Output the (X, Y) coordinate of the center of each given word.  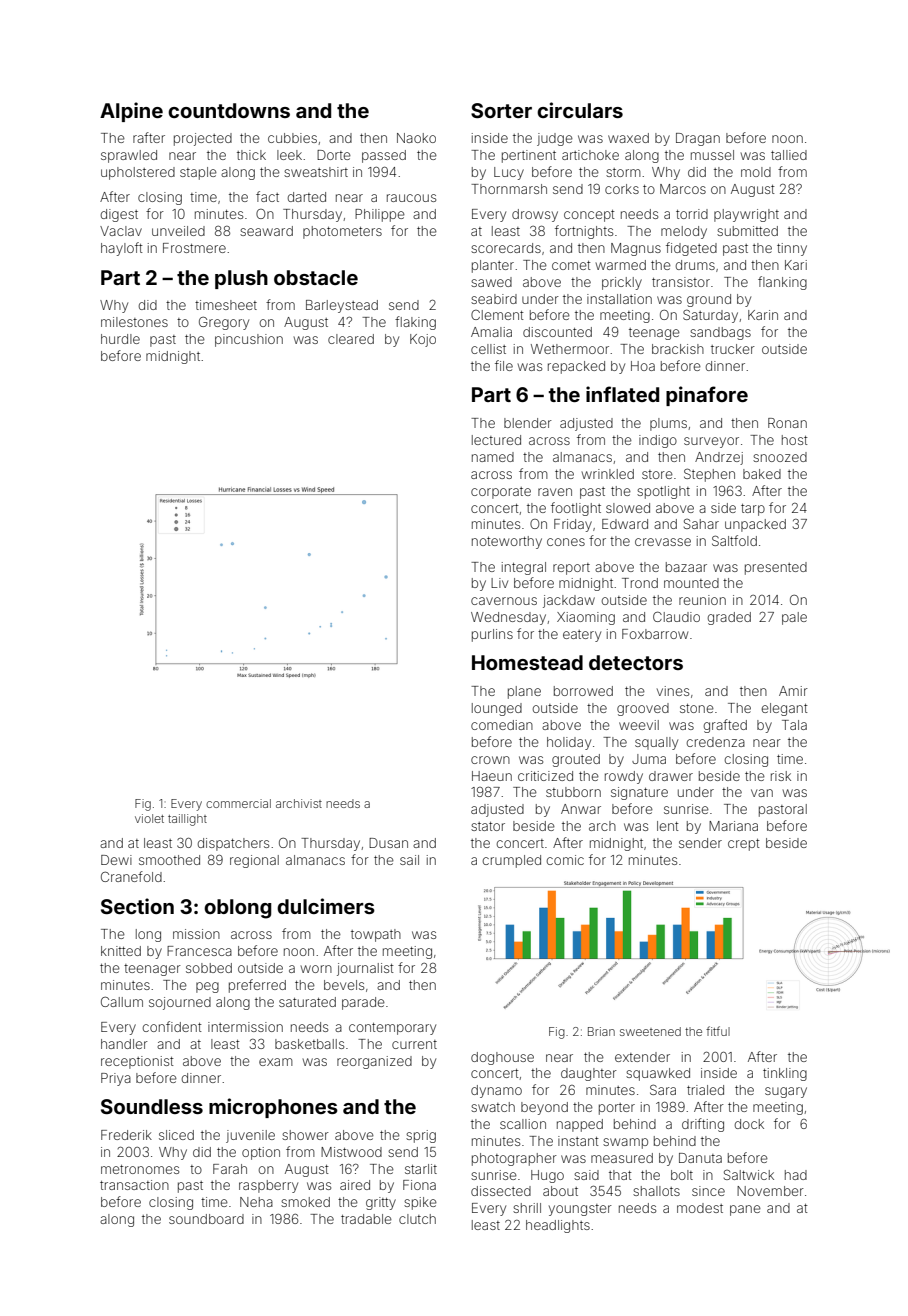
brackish (678, 349)
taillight (187, 820)
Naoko (416, 138)
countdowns (229, 110)
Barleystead (342, 306)
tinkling (785, 1074)
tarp (753, 510)
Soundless (152, 1106)
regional (254, 861)
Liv (499, 583)
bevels (344, 985)
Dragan (698, 139)
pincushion (249, 340)
